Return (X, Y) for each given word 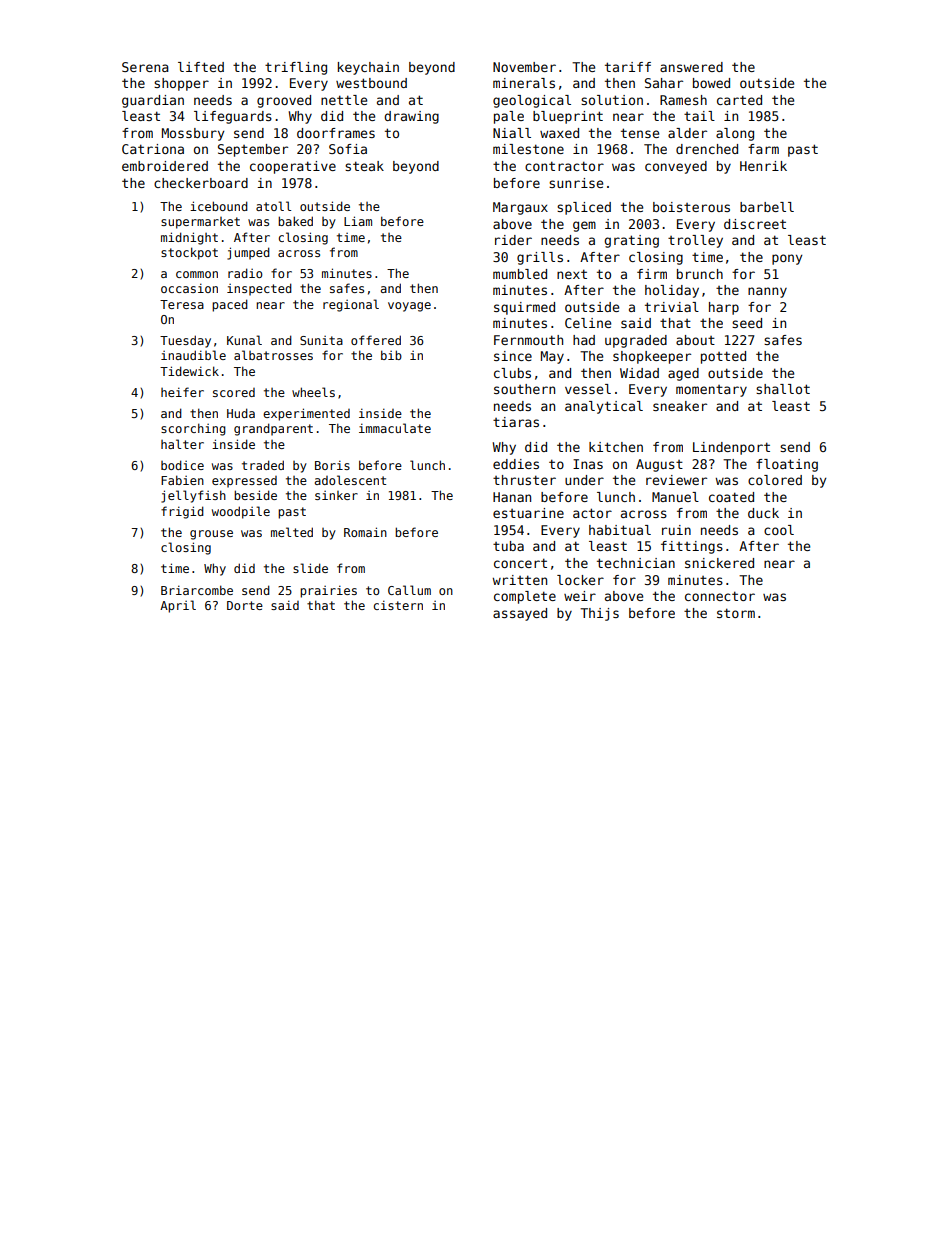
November (524, 67)
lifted (201, 67)
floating (787, 465)
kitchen (616, 447)
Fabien (182, 480)
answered (691, 67)
